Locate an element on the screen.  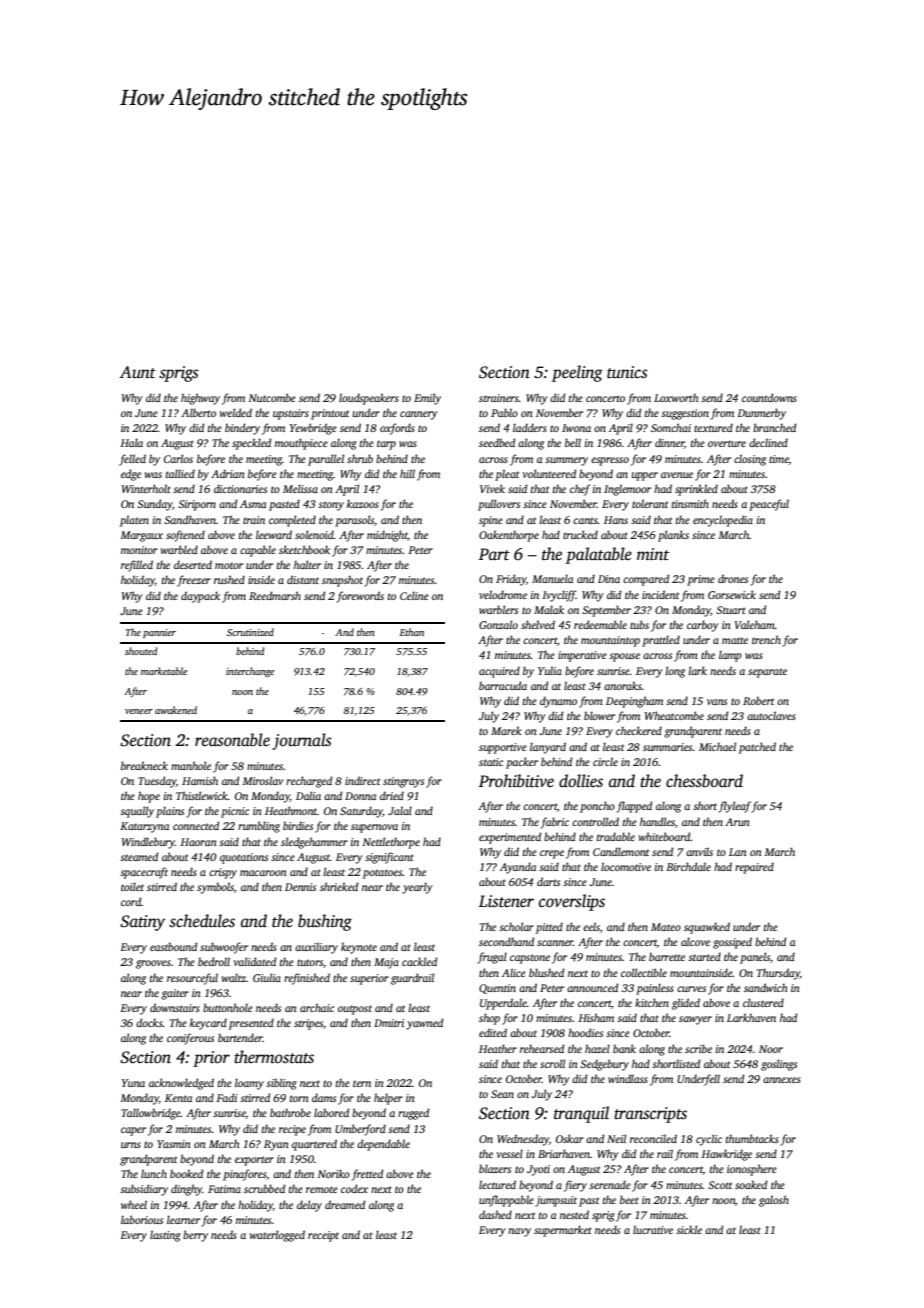
navy is located at coordinates (519, 1232).
